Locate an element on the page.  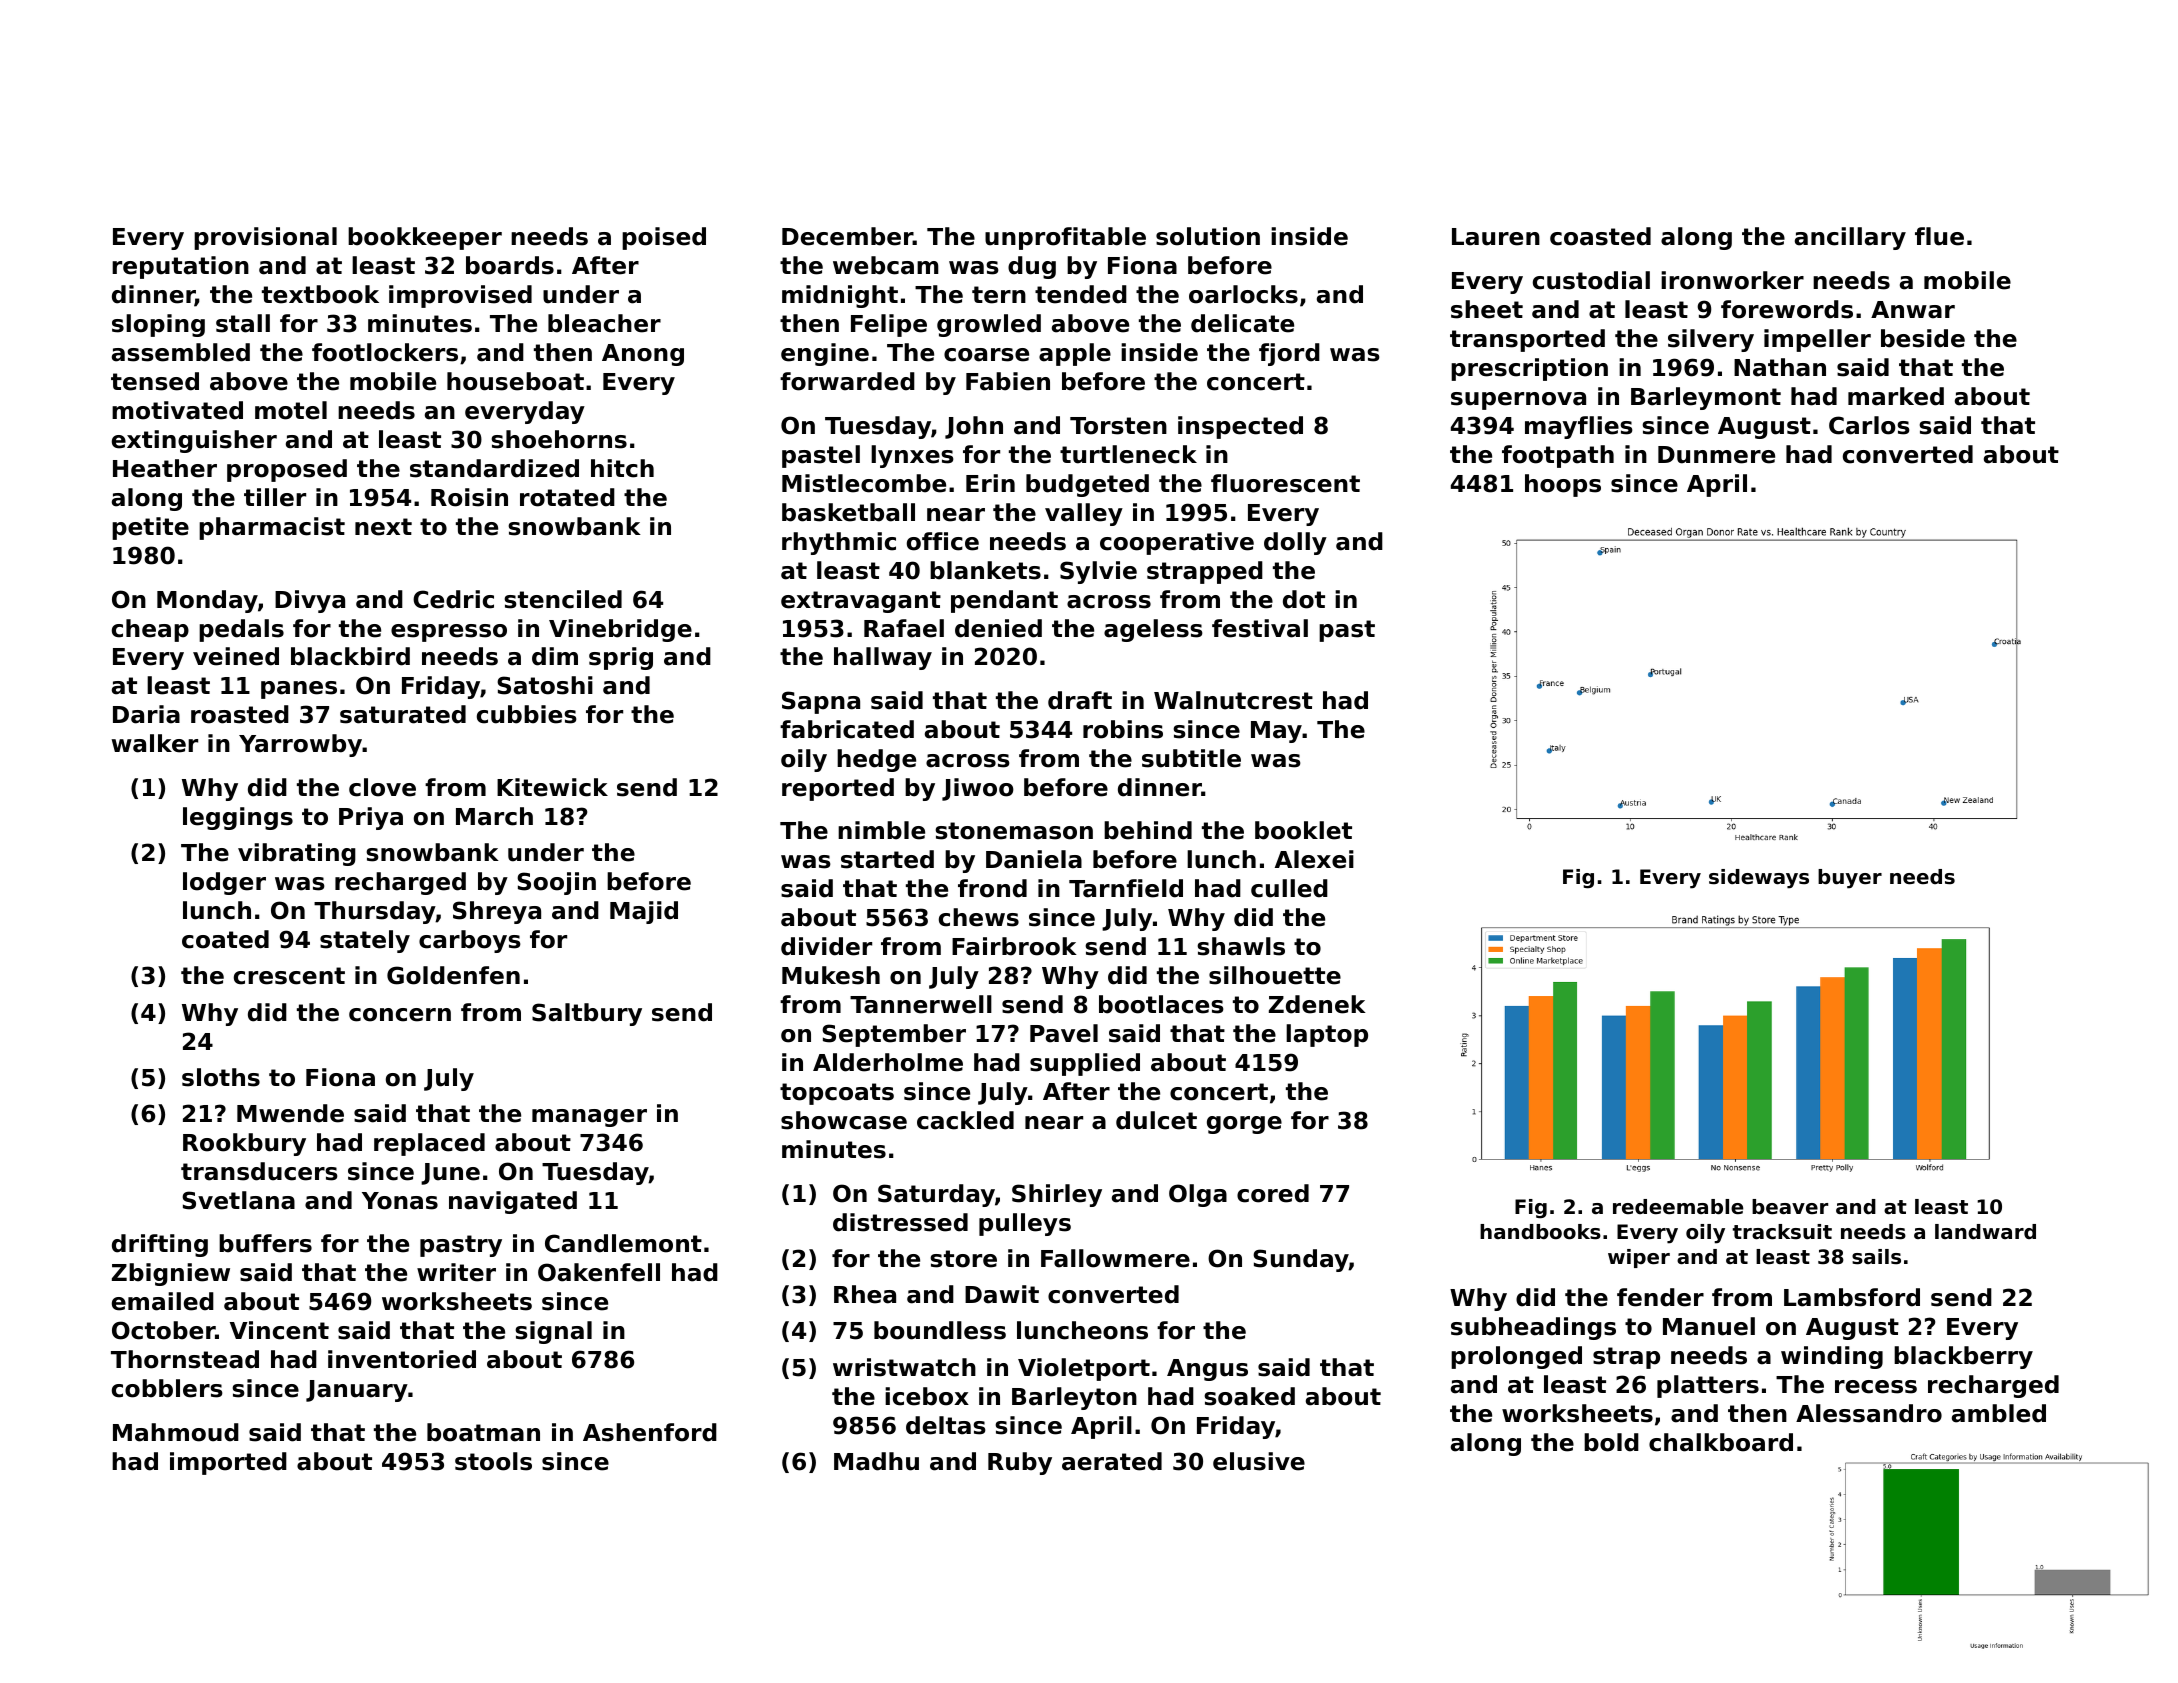
booklet is located at coordinates (1303, 830).
